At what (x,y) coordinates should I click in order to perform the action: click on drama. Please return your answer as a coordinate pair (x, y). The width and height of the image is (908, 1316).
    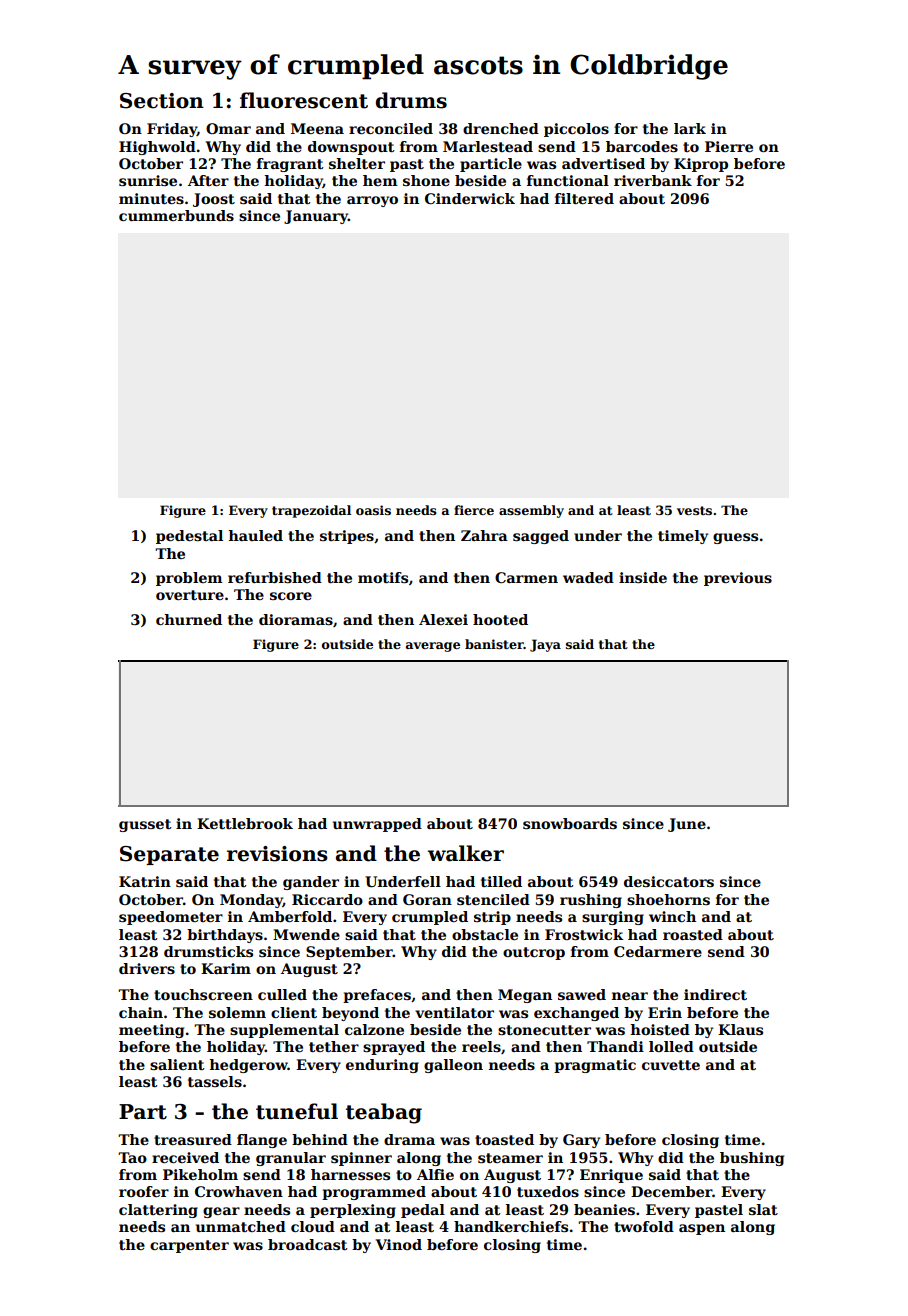
    Looking at the image, I should click on (409, 1139).
